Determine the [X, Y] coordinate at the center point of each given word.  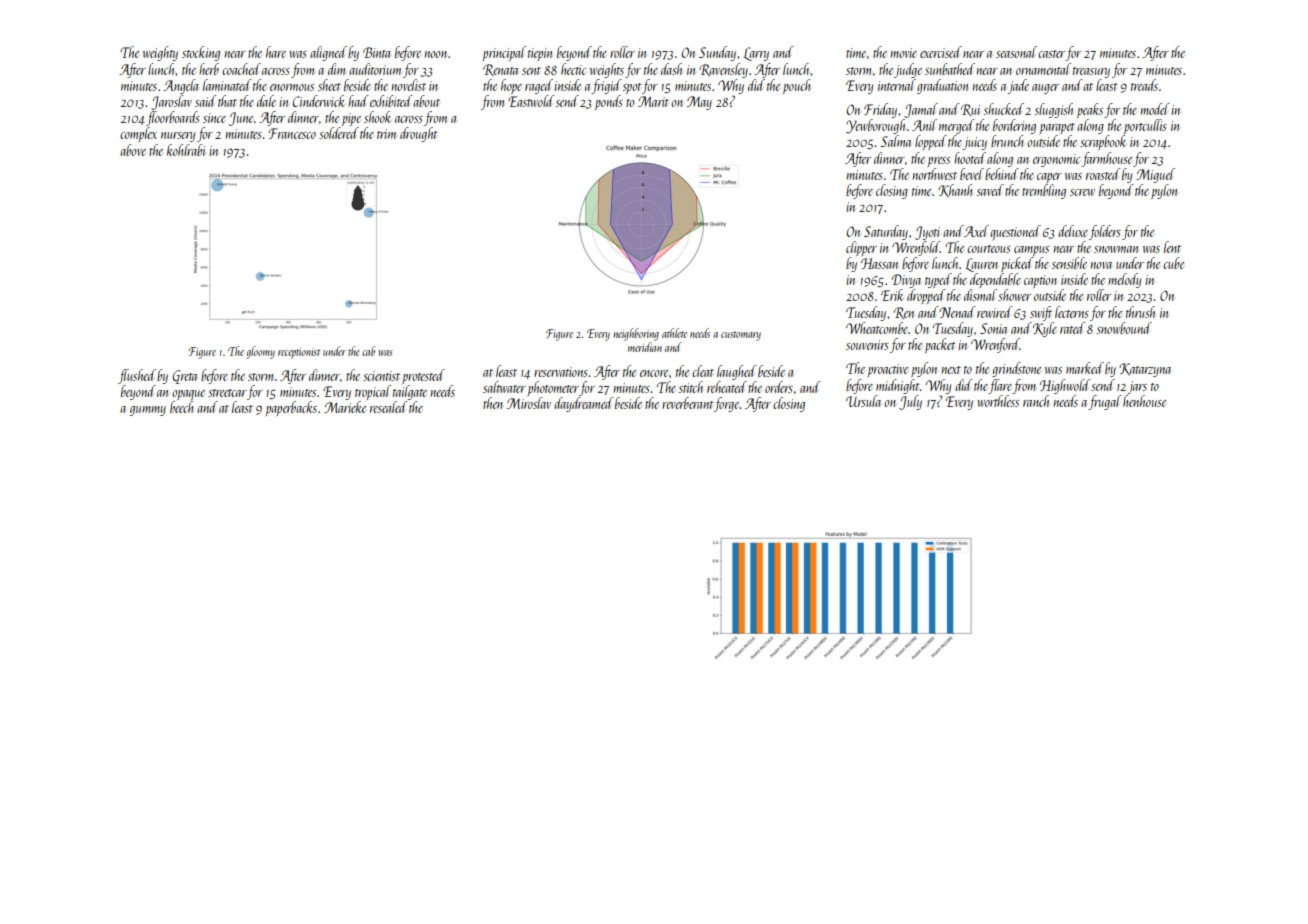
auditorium [375, 69]
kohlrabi [186, 150]
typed [938, 280]
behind [1002, 174]
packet [940, 345]
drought [418, 134]
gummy [148, 411]
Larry [756, 54]
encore [654, 373]
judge [908, 70]
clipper [861, 248]
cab [368, 351]
